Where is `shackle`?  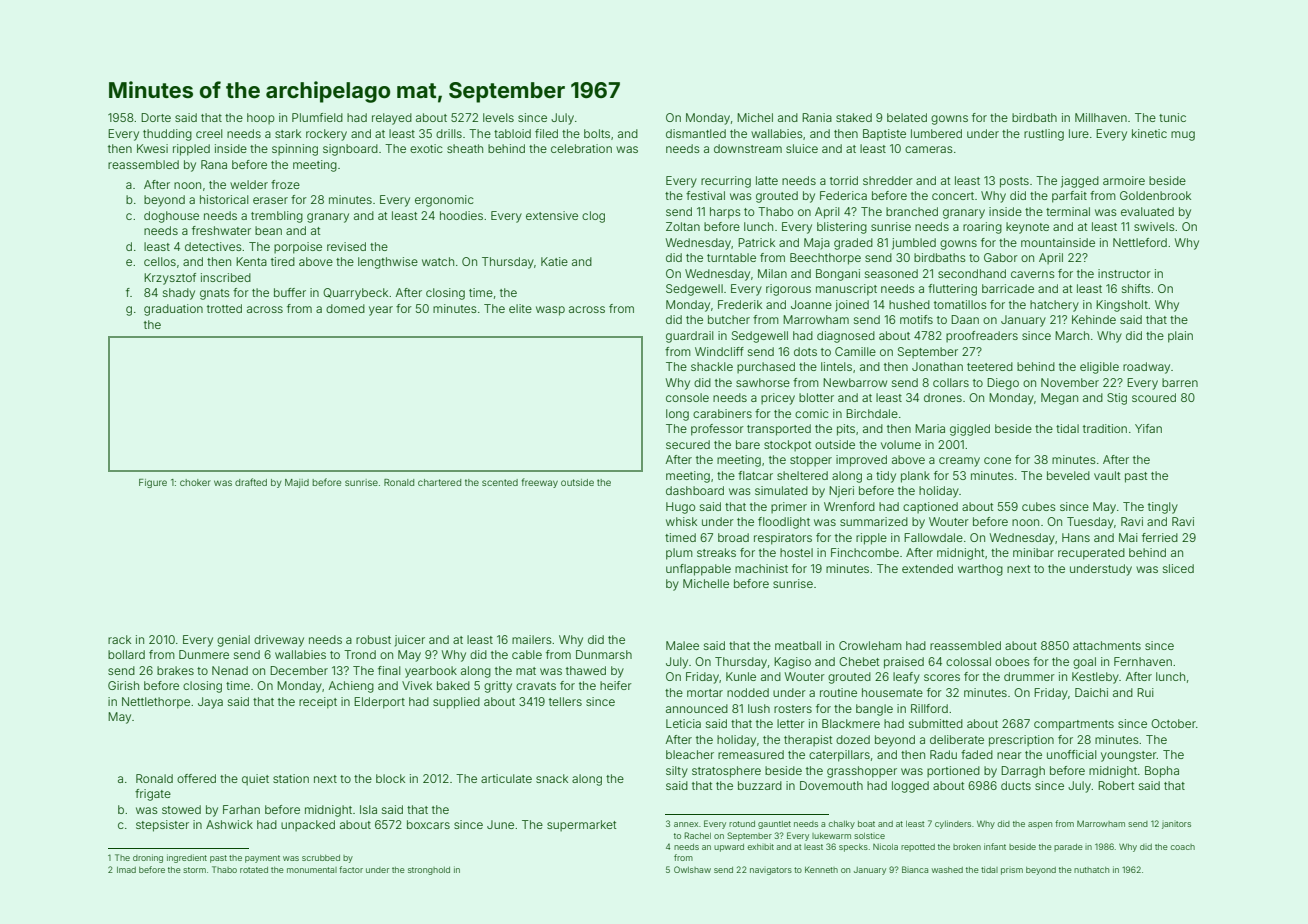 shackle is located at coordinates (712, 366).
